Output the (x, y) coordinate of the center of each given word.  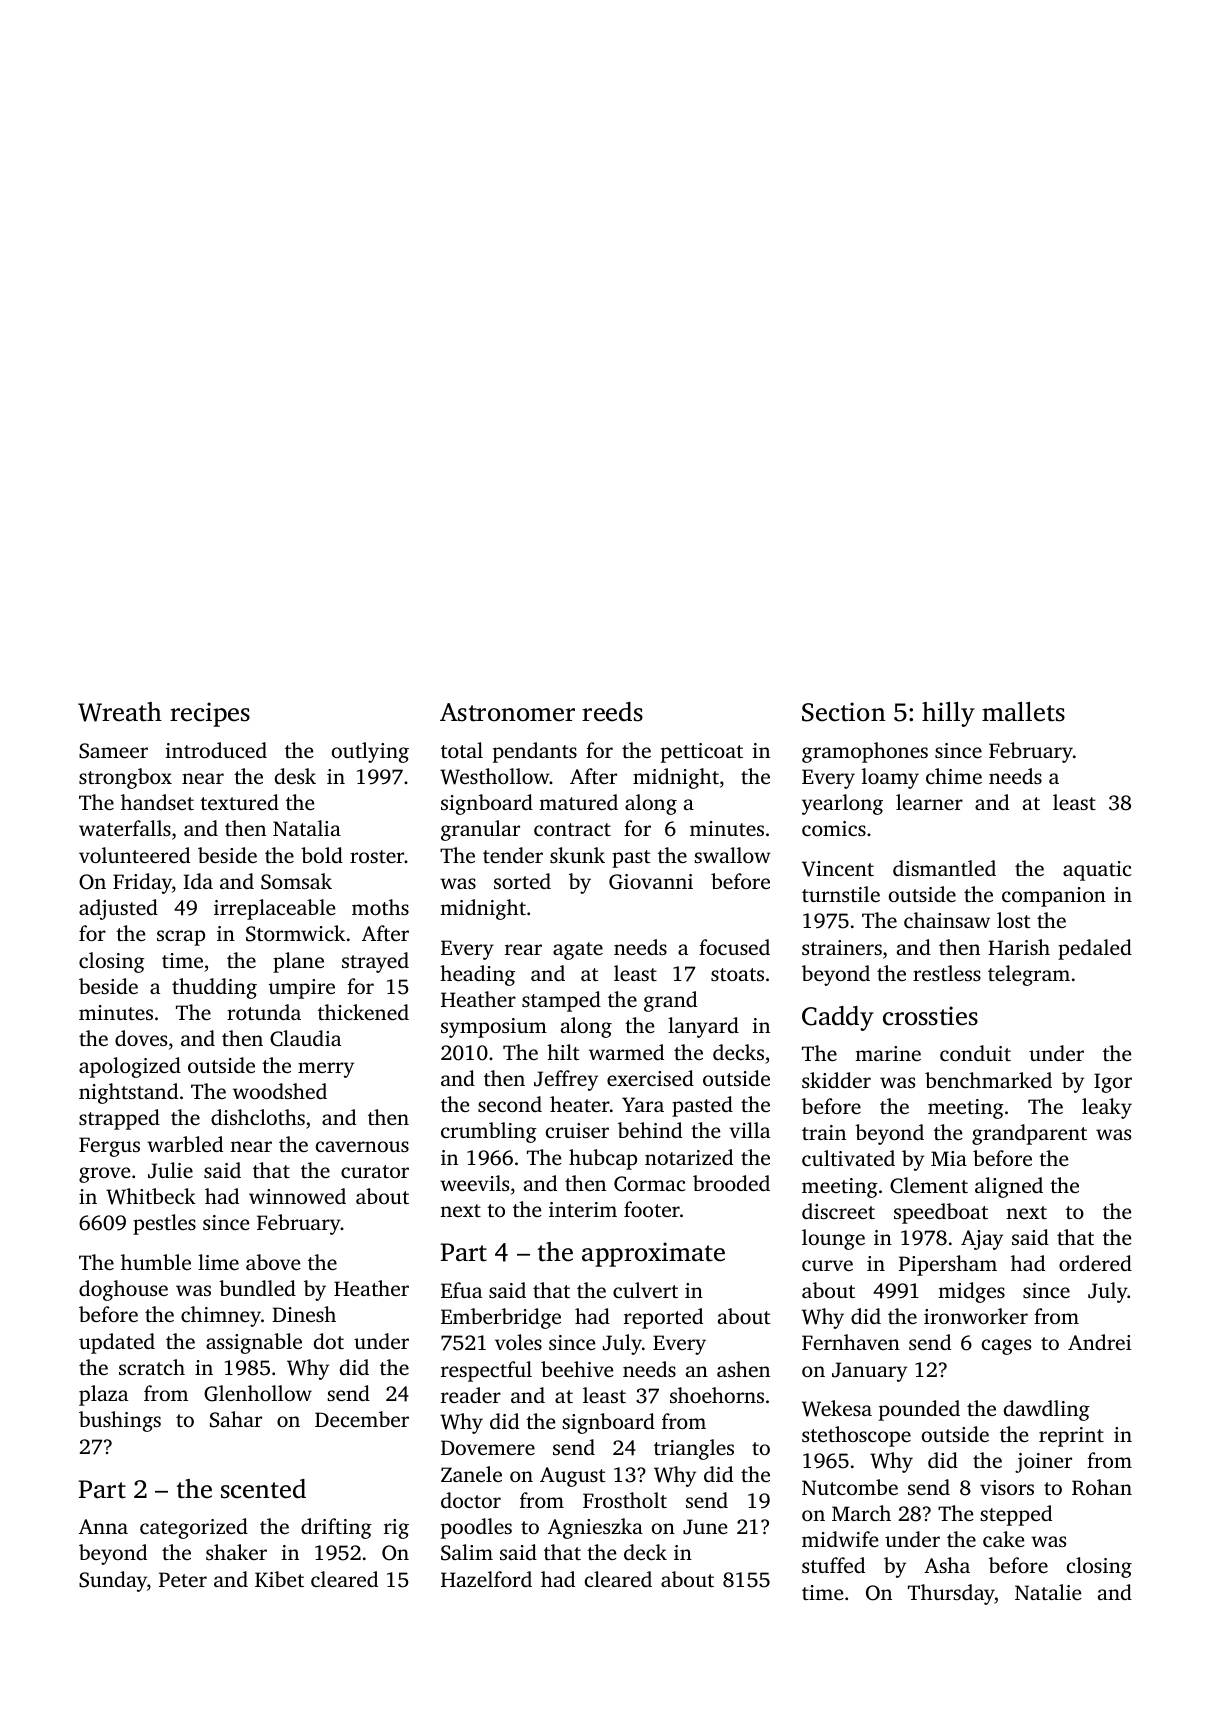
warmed (626, 1052)
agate (578, 951)
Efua (461, 1290)
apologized (130, 1067)
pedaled (1095, 949)
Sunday (113, 1581)
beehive (577, 1369)
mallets (1023, 712)
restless (947, 973)
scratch (152, 1367)
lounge (833, 1239)
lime (218, 1262)
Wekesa (837, 1408)
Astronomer (507, 712)
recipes (210, 714)
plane (298, 962)
